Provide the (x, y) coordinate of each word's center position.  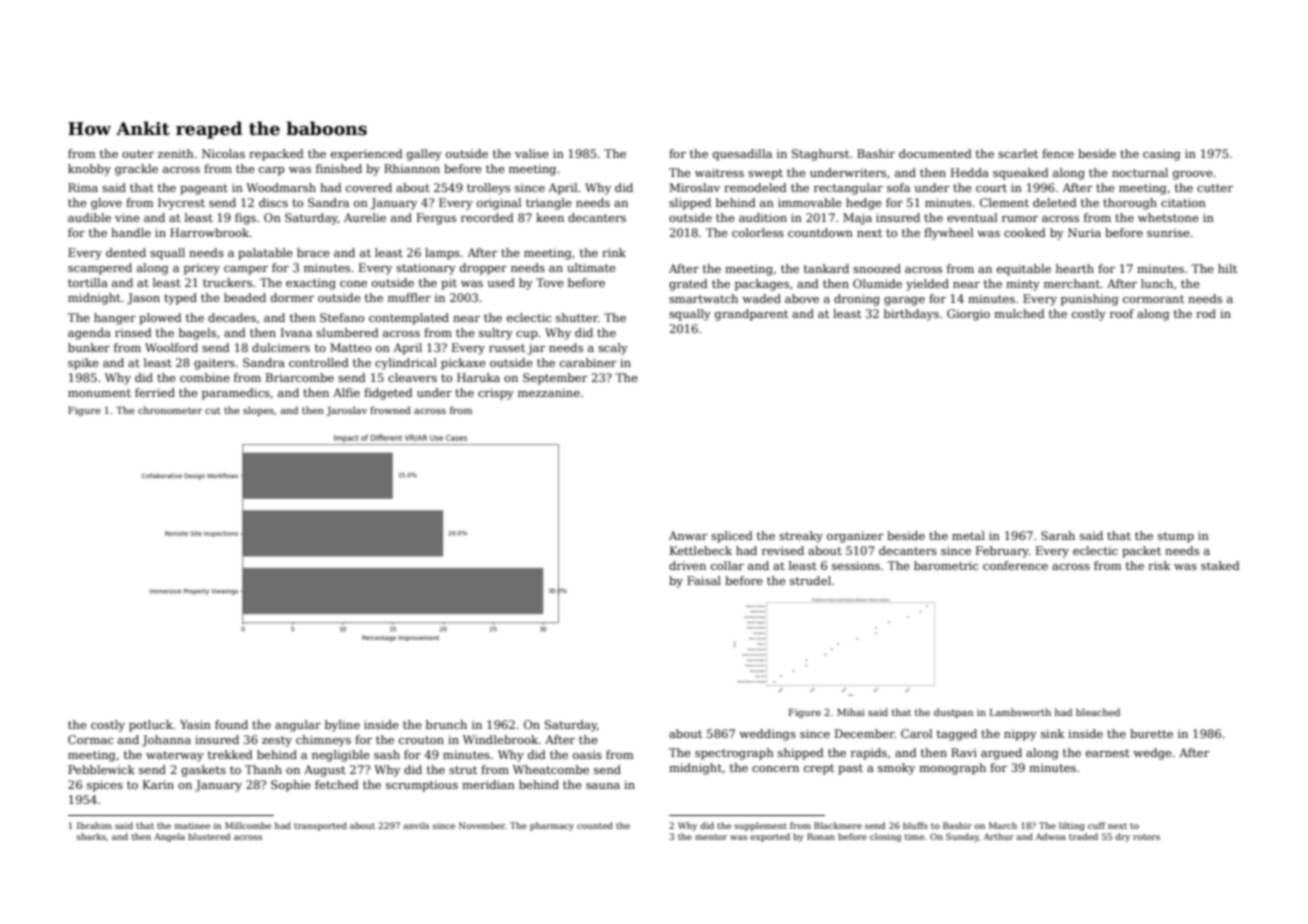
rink (614, 252)
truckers (227, 282)
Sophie (291, 786)
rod (1206, 313)
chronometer (170, 410)
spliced (732, 537)
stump (1176, 537)
